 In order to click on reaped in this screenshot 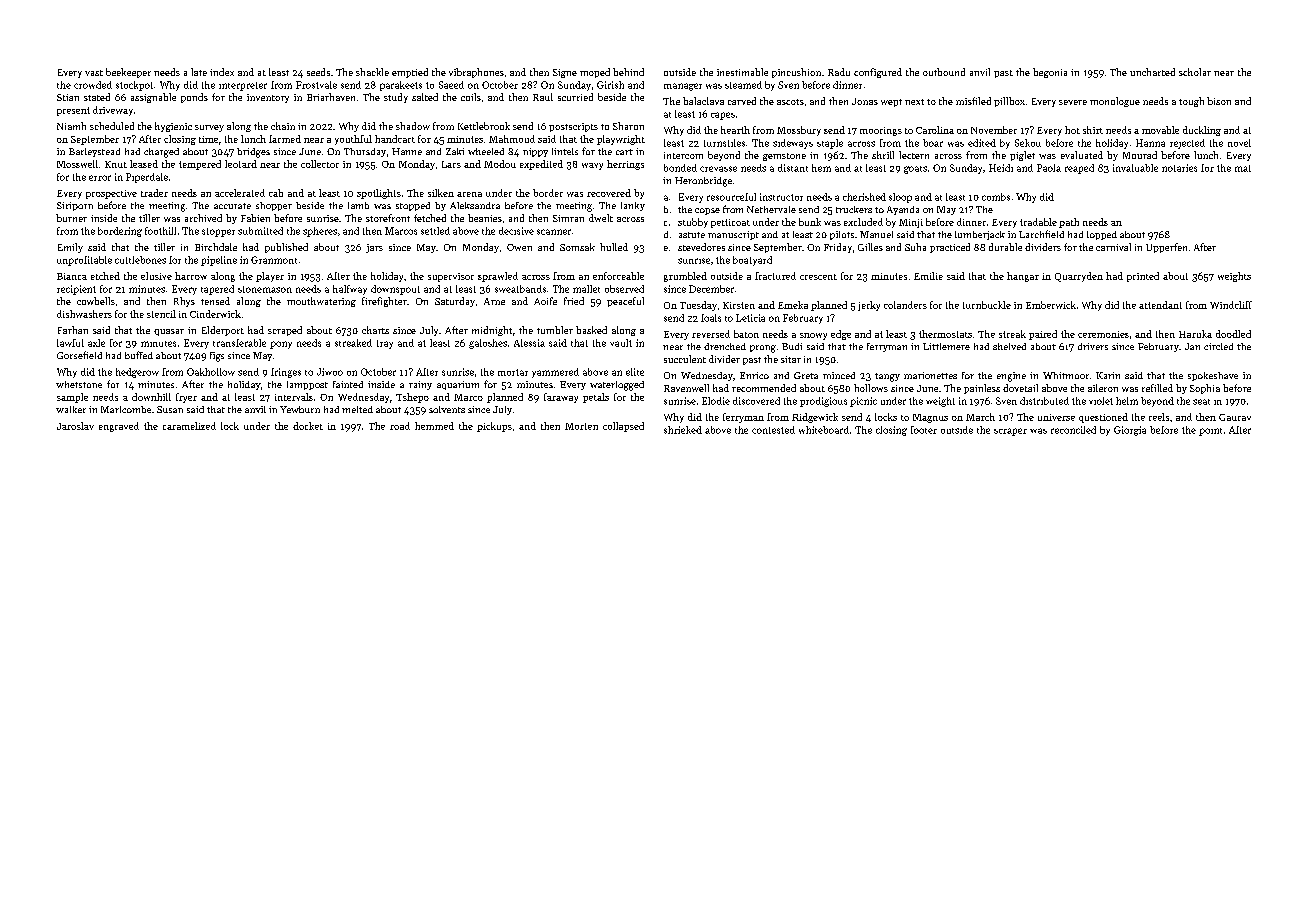, I will do `click(1079, 169)`.
